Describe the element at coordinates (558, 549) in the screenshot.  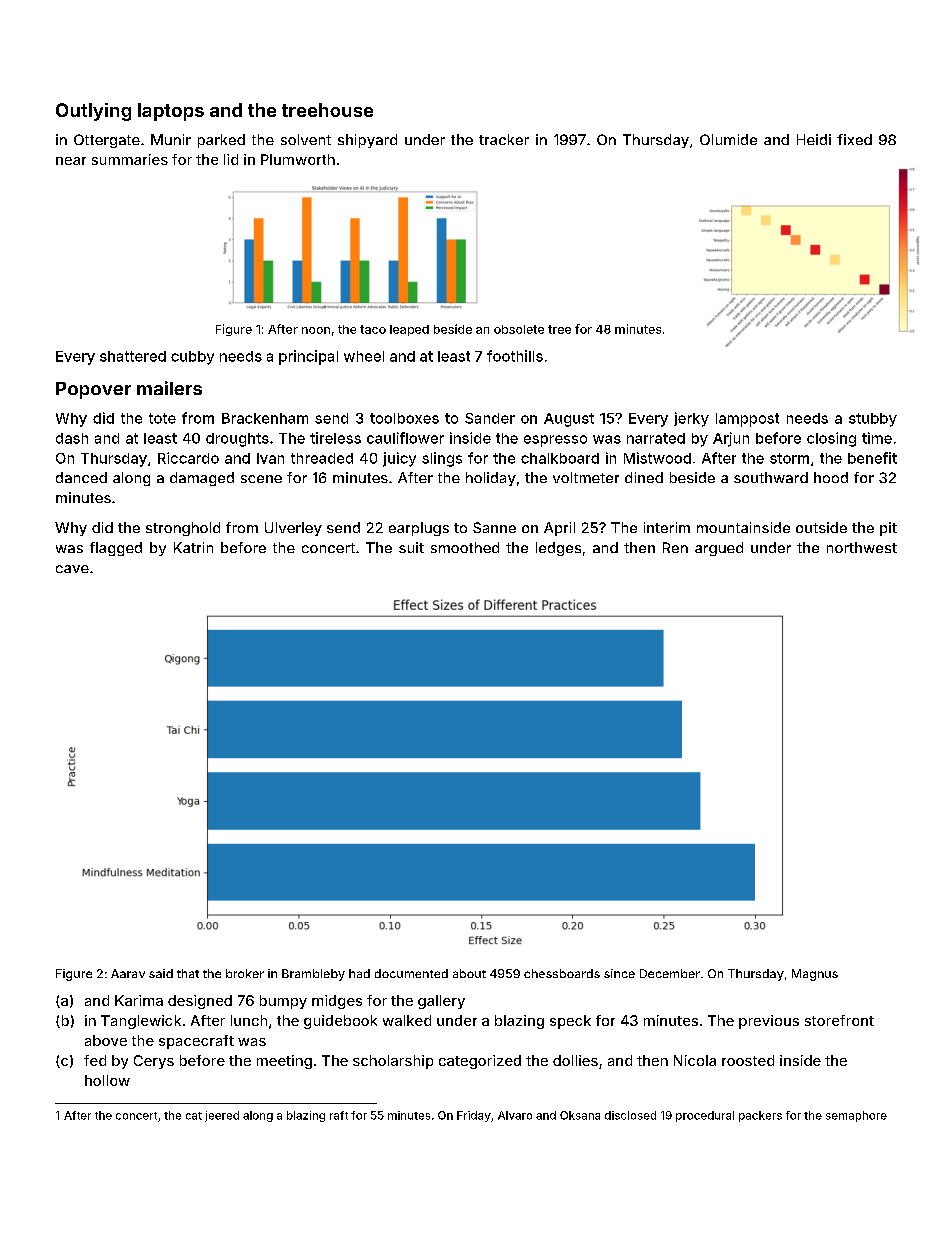
I see `ledges` at that location.
